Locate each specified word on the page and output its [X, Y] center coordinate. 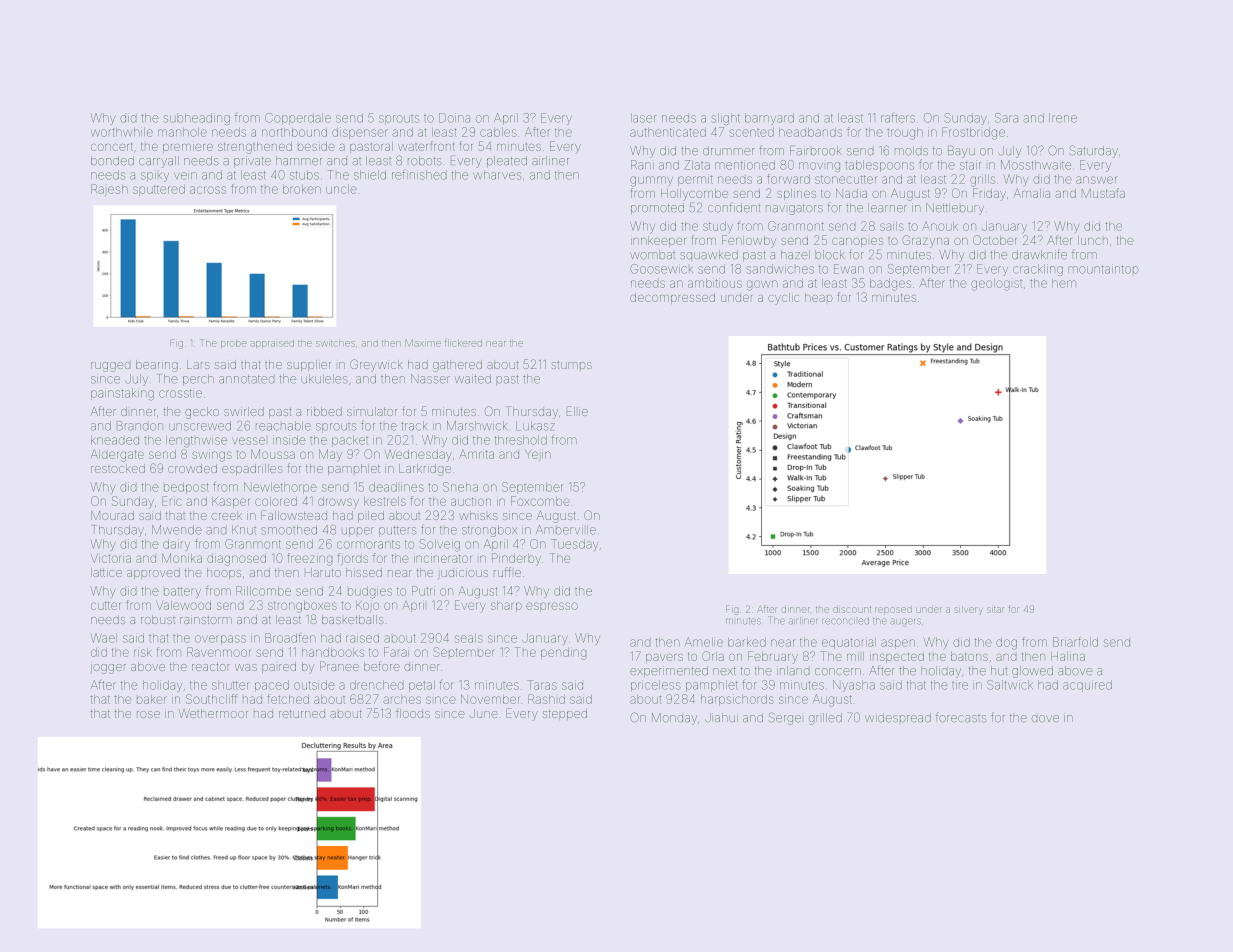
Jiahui [721, 717]
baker [152, 699]
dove [1045, 719]
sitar [996, 610]
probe [233, 344]
